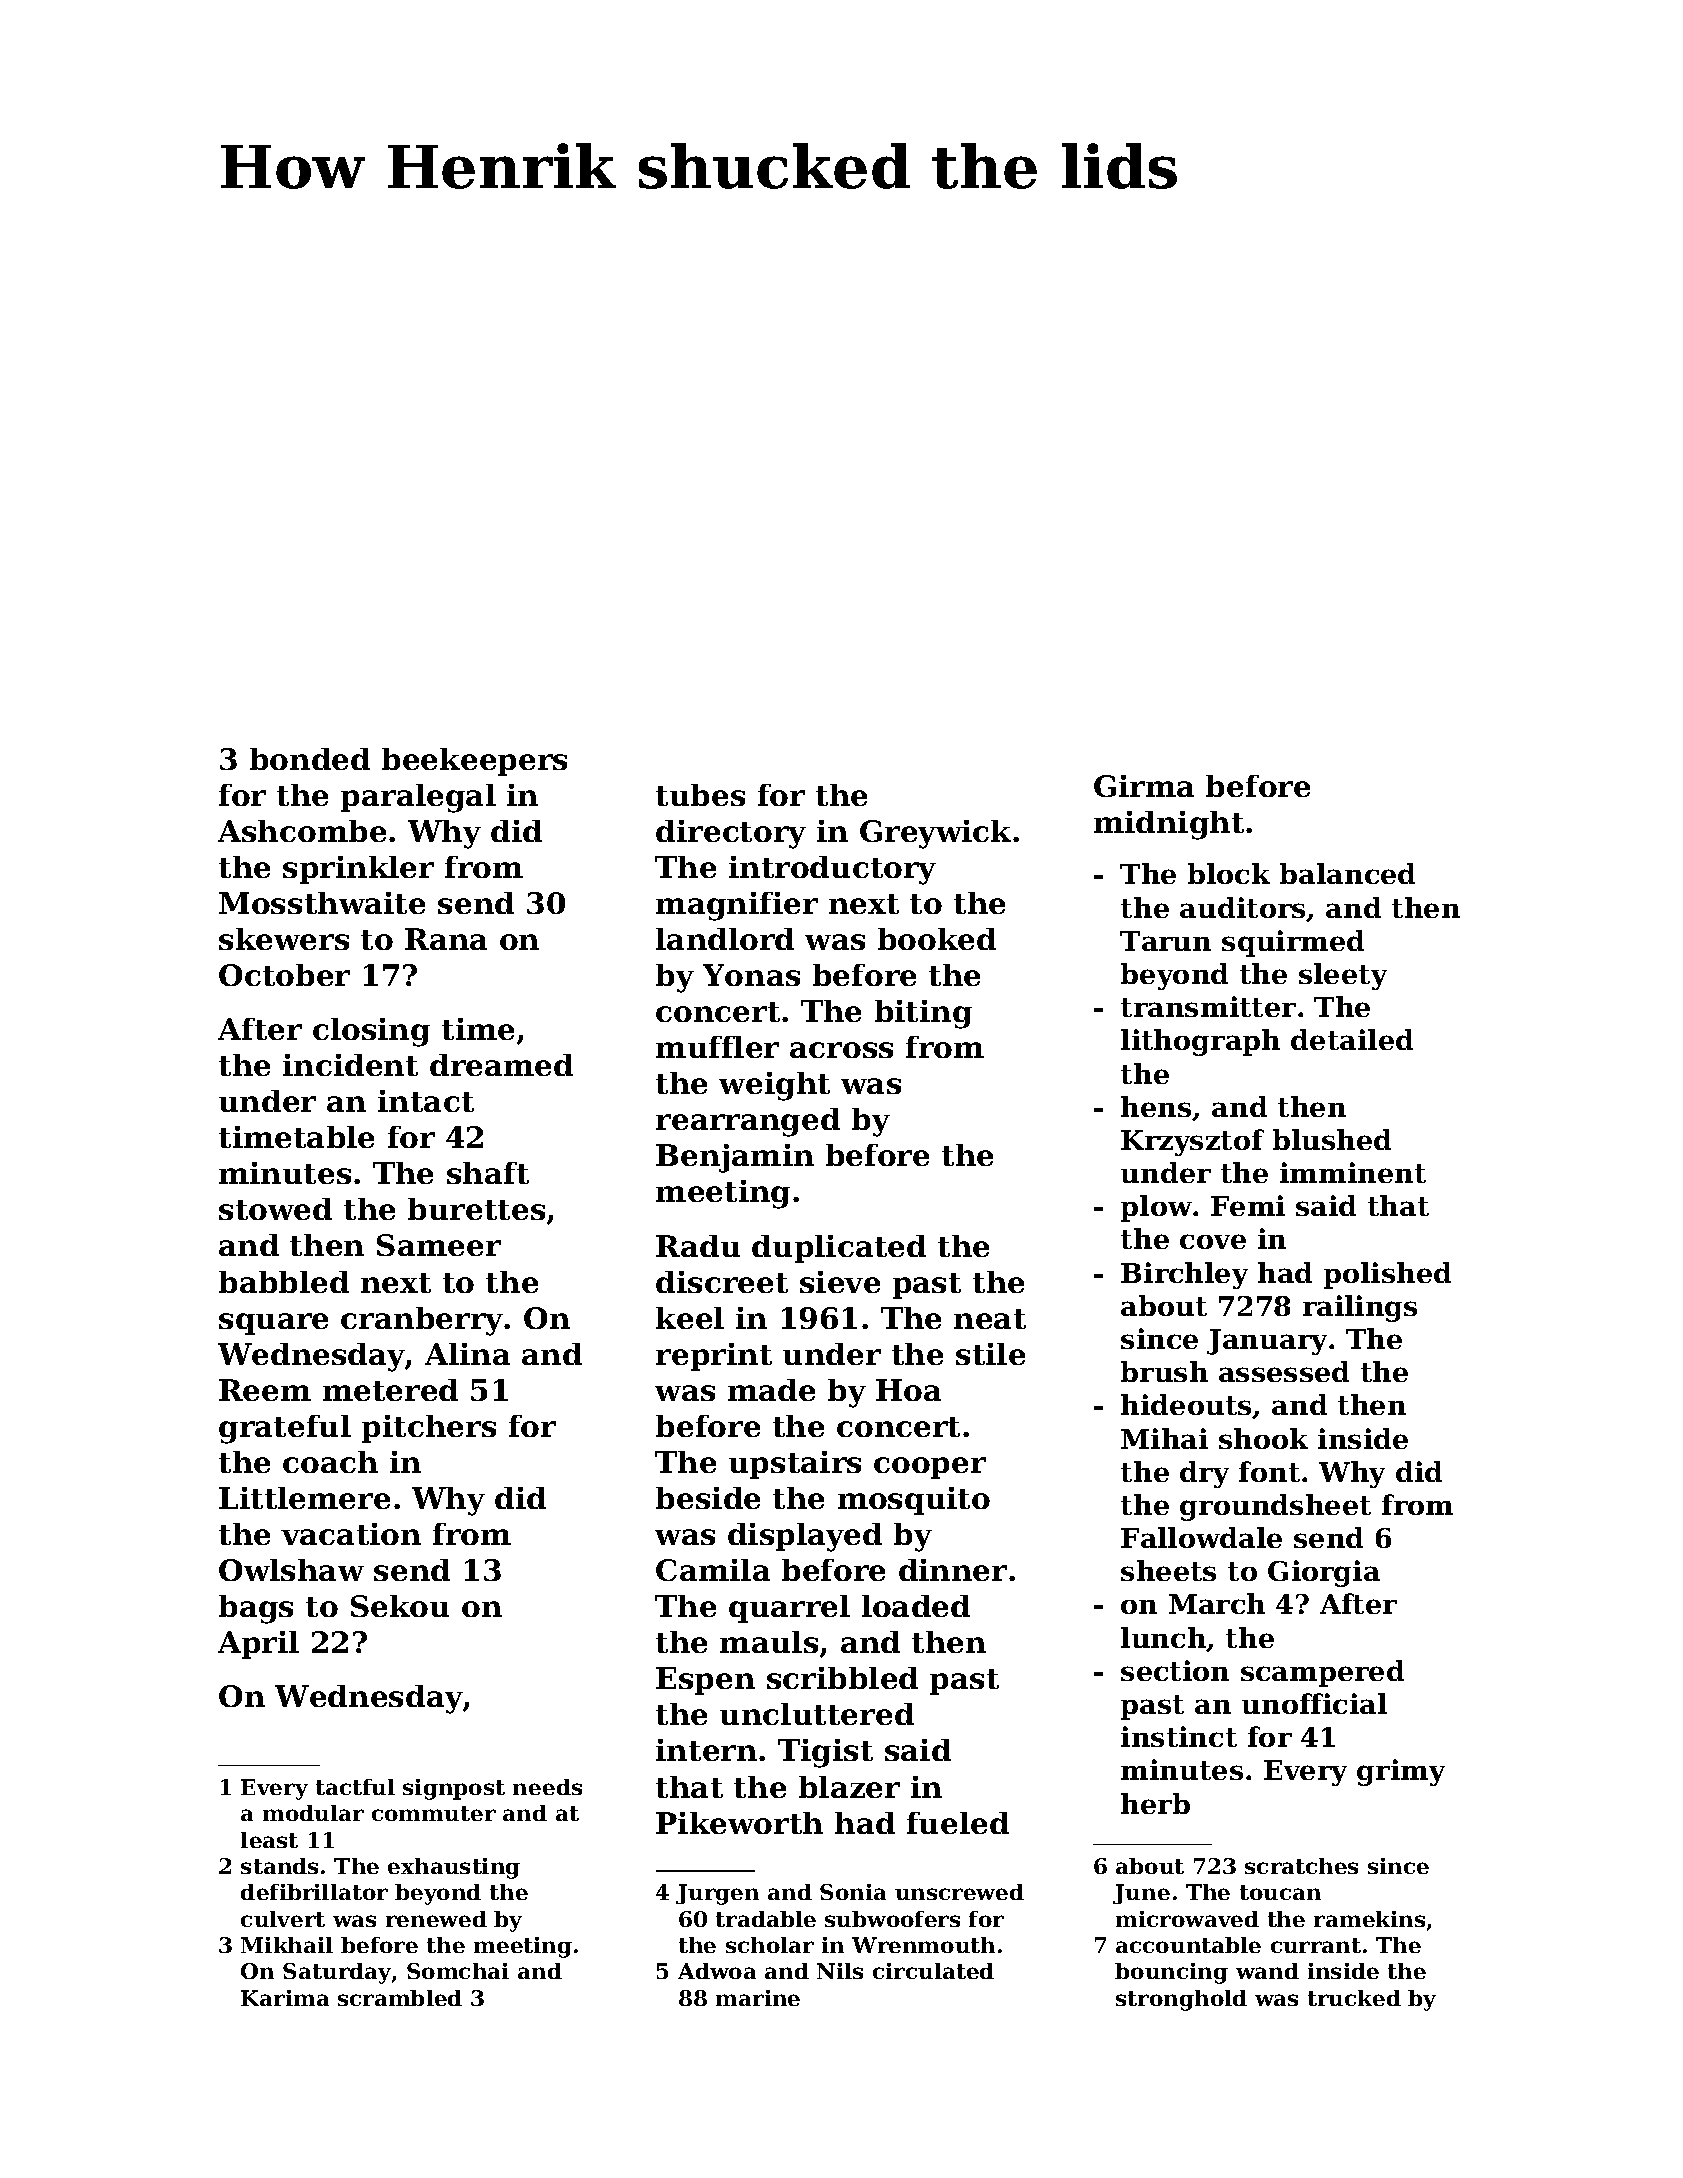 This screenshot has height=2178, width=1683. Describe the element at coordinates (1169, 825) in the screenshot. I see `midnight` at that location.
